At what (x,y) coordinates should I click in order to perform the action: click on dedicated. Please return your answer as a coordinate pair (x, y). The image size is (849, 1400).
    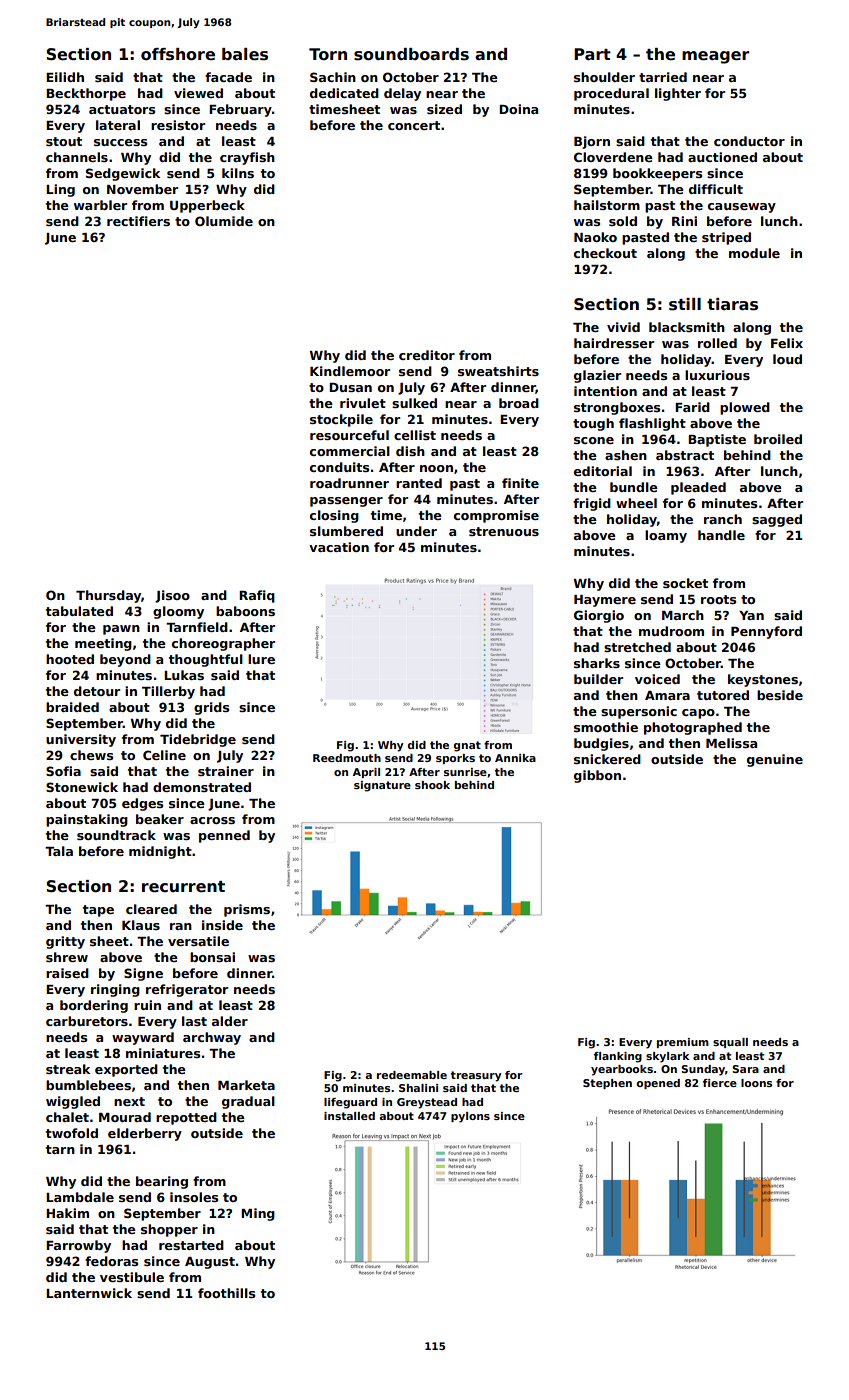
    Looking at the image, I should click on (344, 93).
